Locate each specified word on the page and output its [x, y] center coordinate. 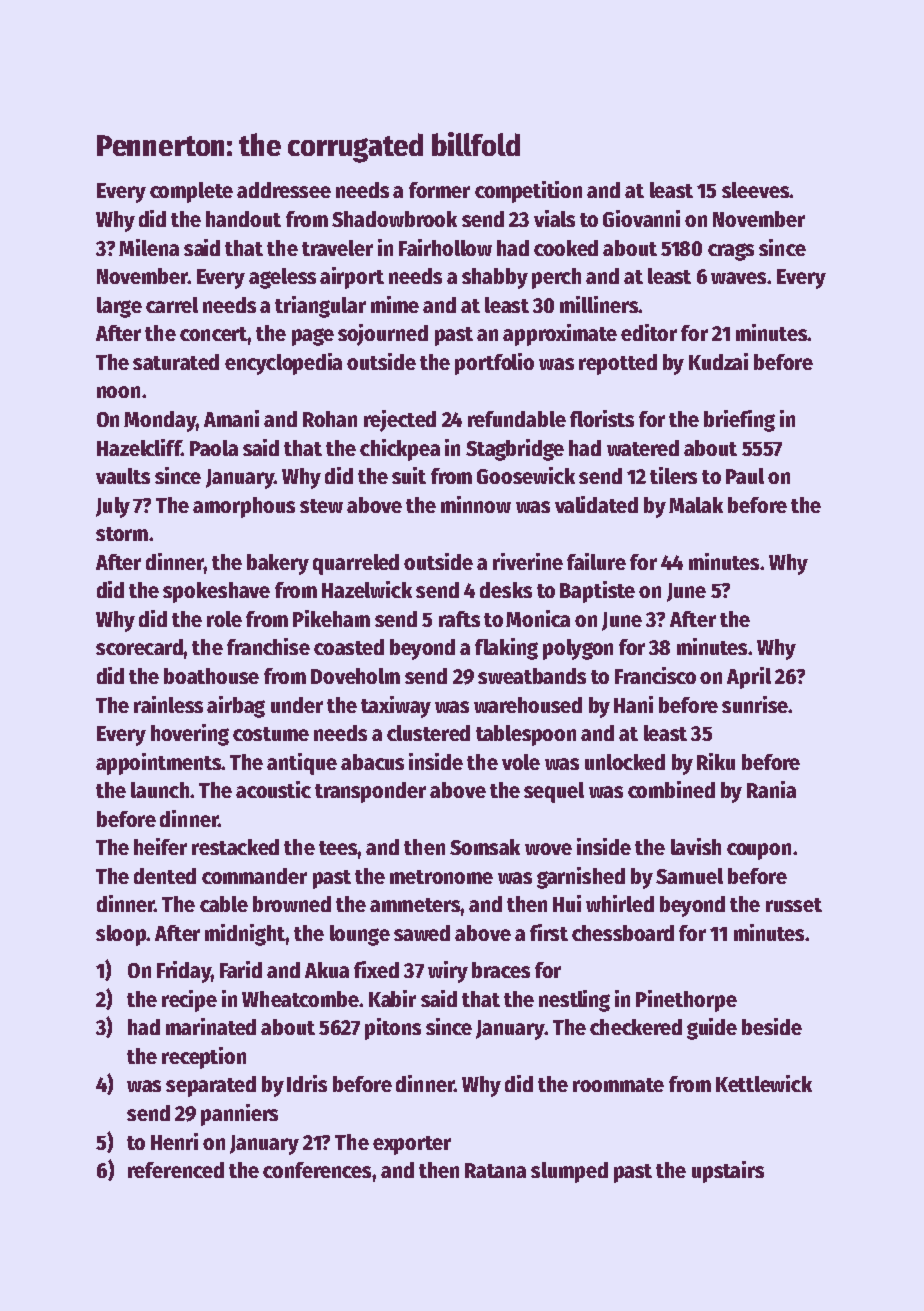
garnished [581, 878]
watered [643, 448]
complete [191, 192]
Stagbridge [515, 450]
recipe [189, 1001]
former [439, 190]
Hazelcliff [139, 447]
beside [772, 1026]
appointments [159, 764]
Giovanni [641, 218]
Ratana [495, 1170]
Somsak [485, 847]
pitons [393, 1029]
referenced [176, 1170]
